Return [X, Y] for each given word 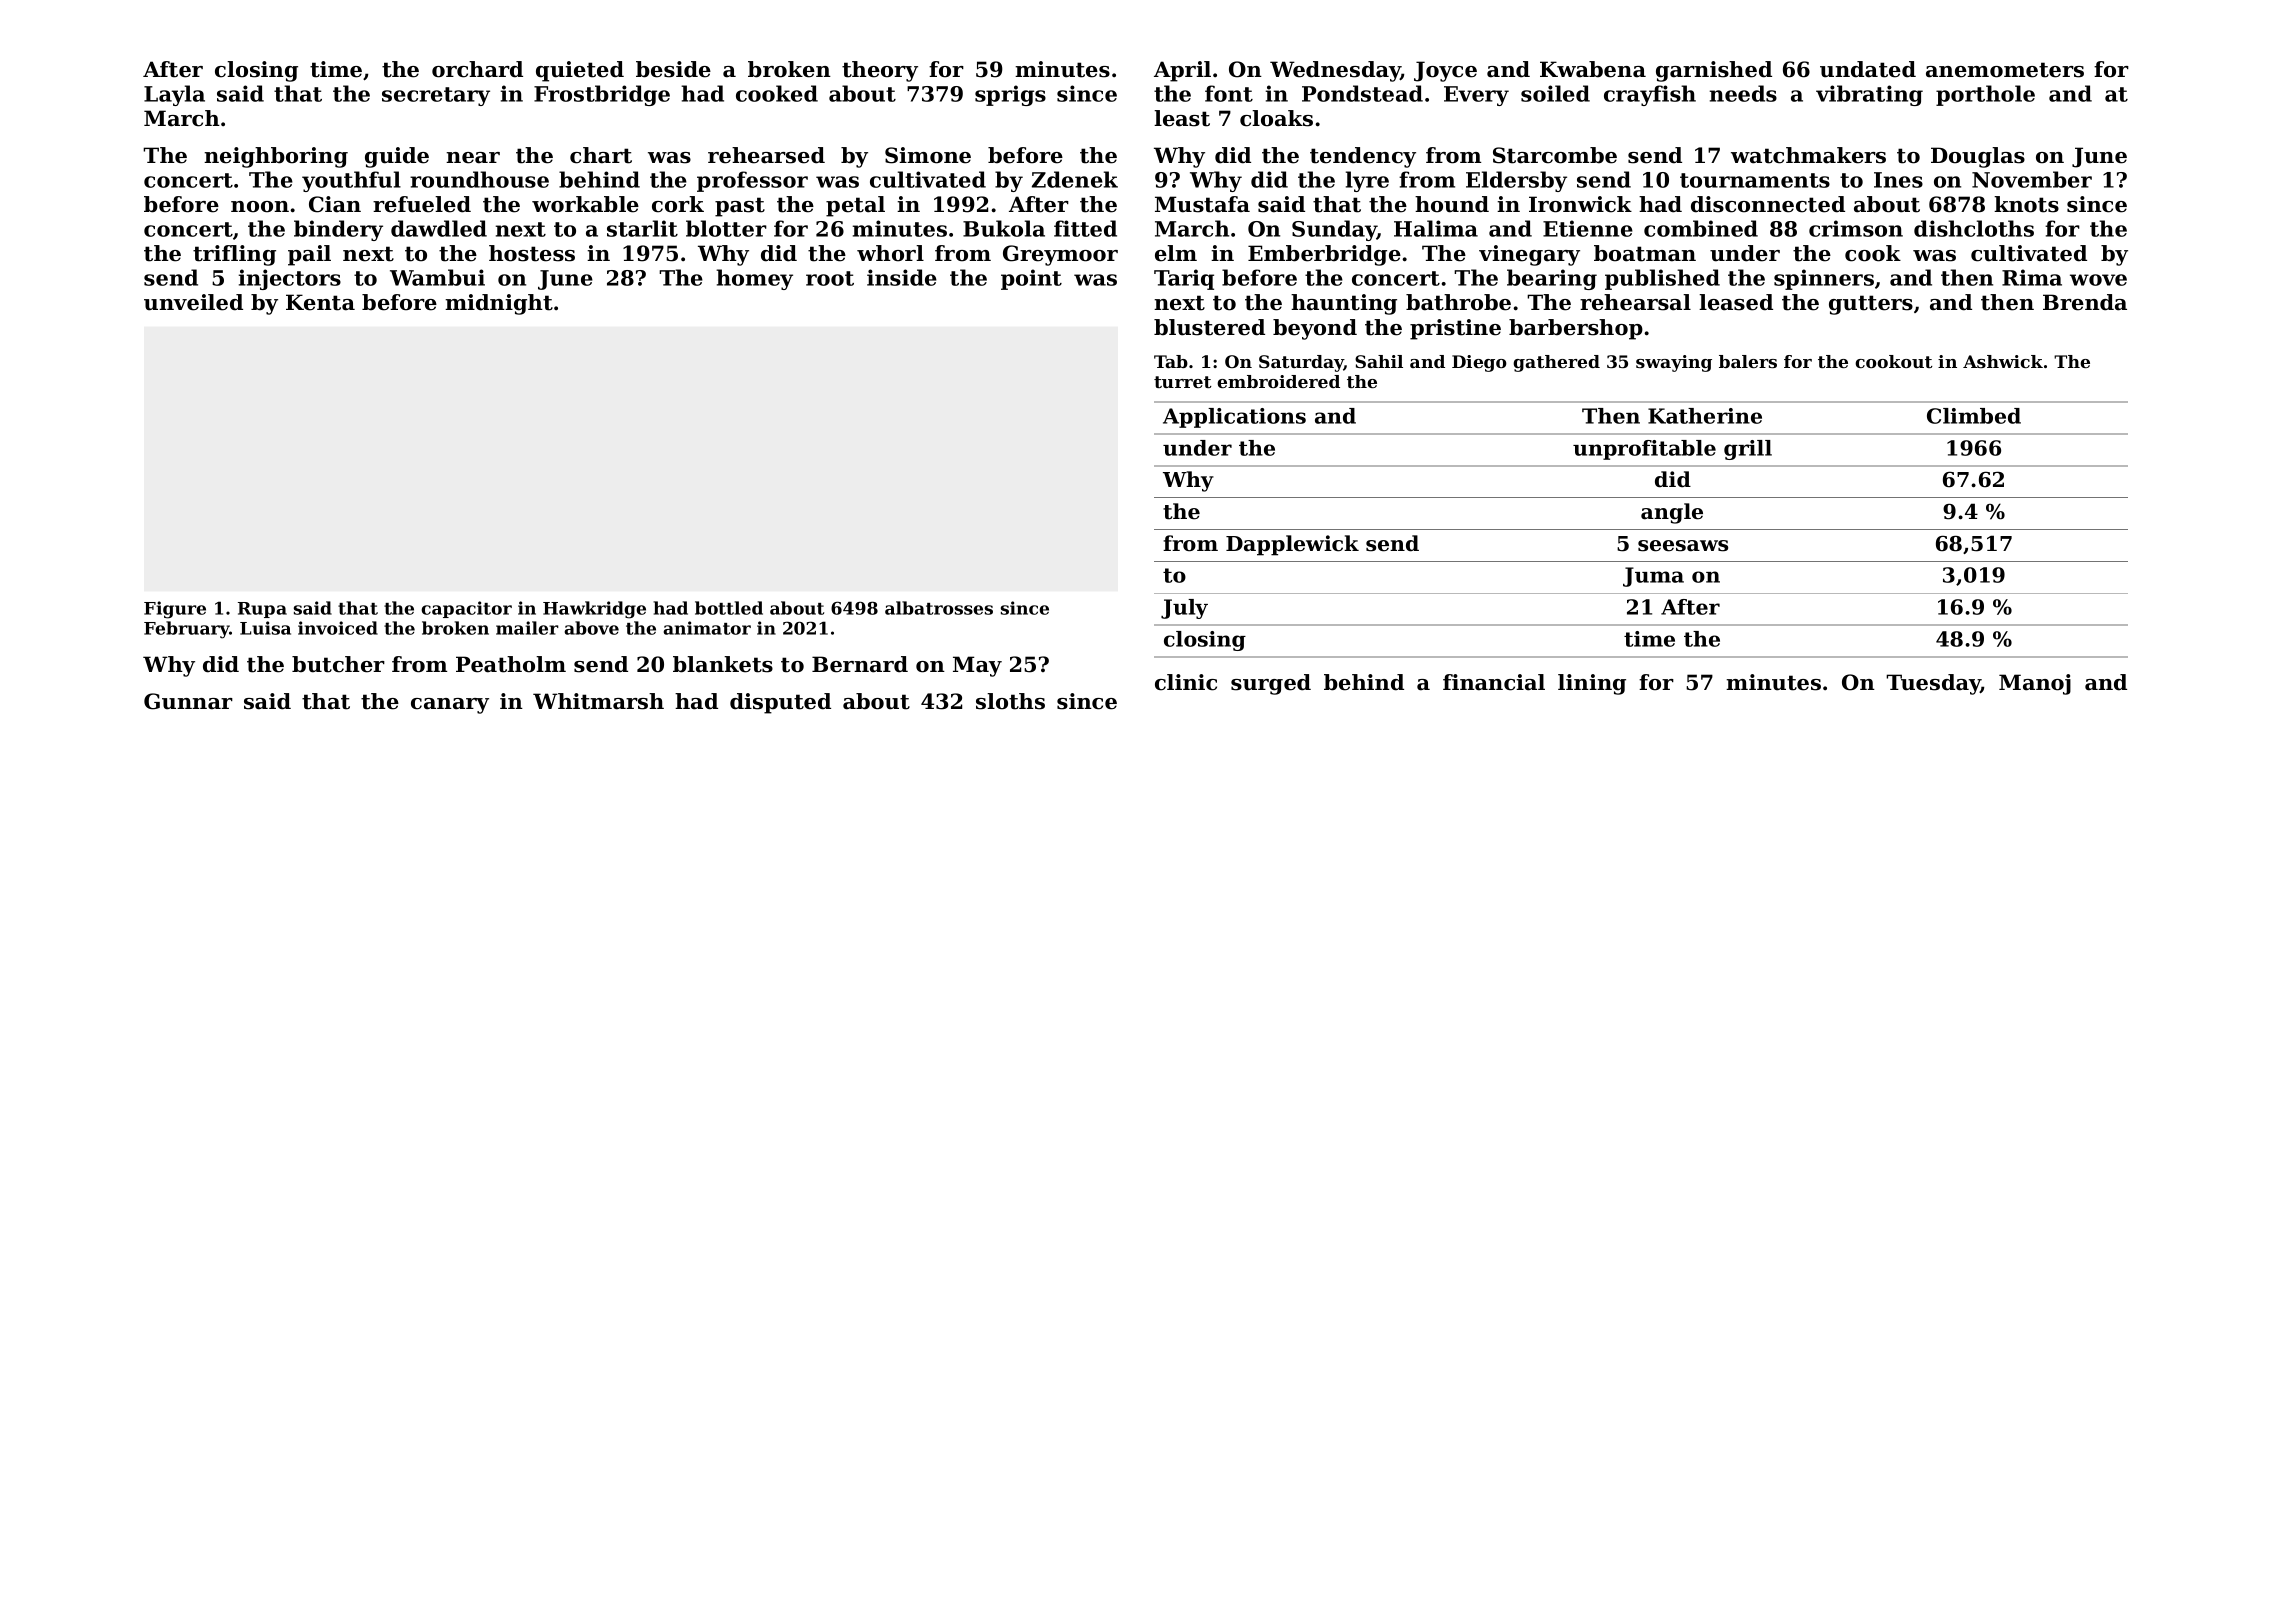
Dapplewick [1292, 545]
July [1184, 609]
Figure [175, 610]
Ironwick [1580, 204]
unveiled [193, 302]
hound [1452, 204]
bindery [338, 230]
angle [1672, 513]
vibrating [1869, 95]
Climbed [1974, 416]
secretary [436, 96]
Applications [1234, 418]
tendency [1363, 157]
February [187, 630]
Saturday [1301, 363]
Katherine [1705, 416]
